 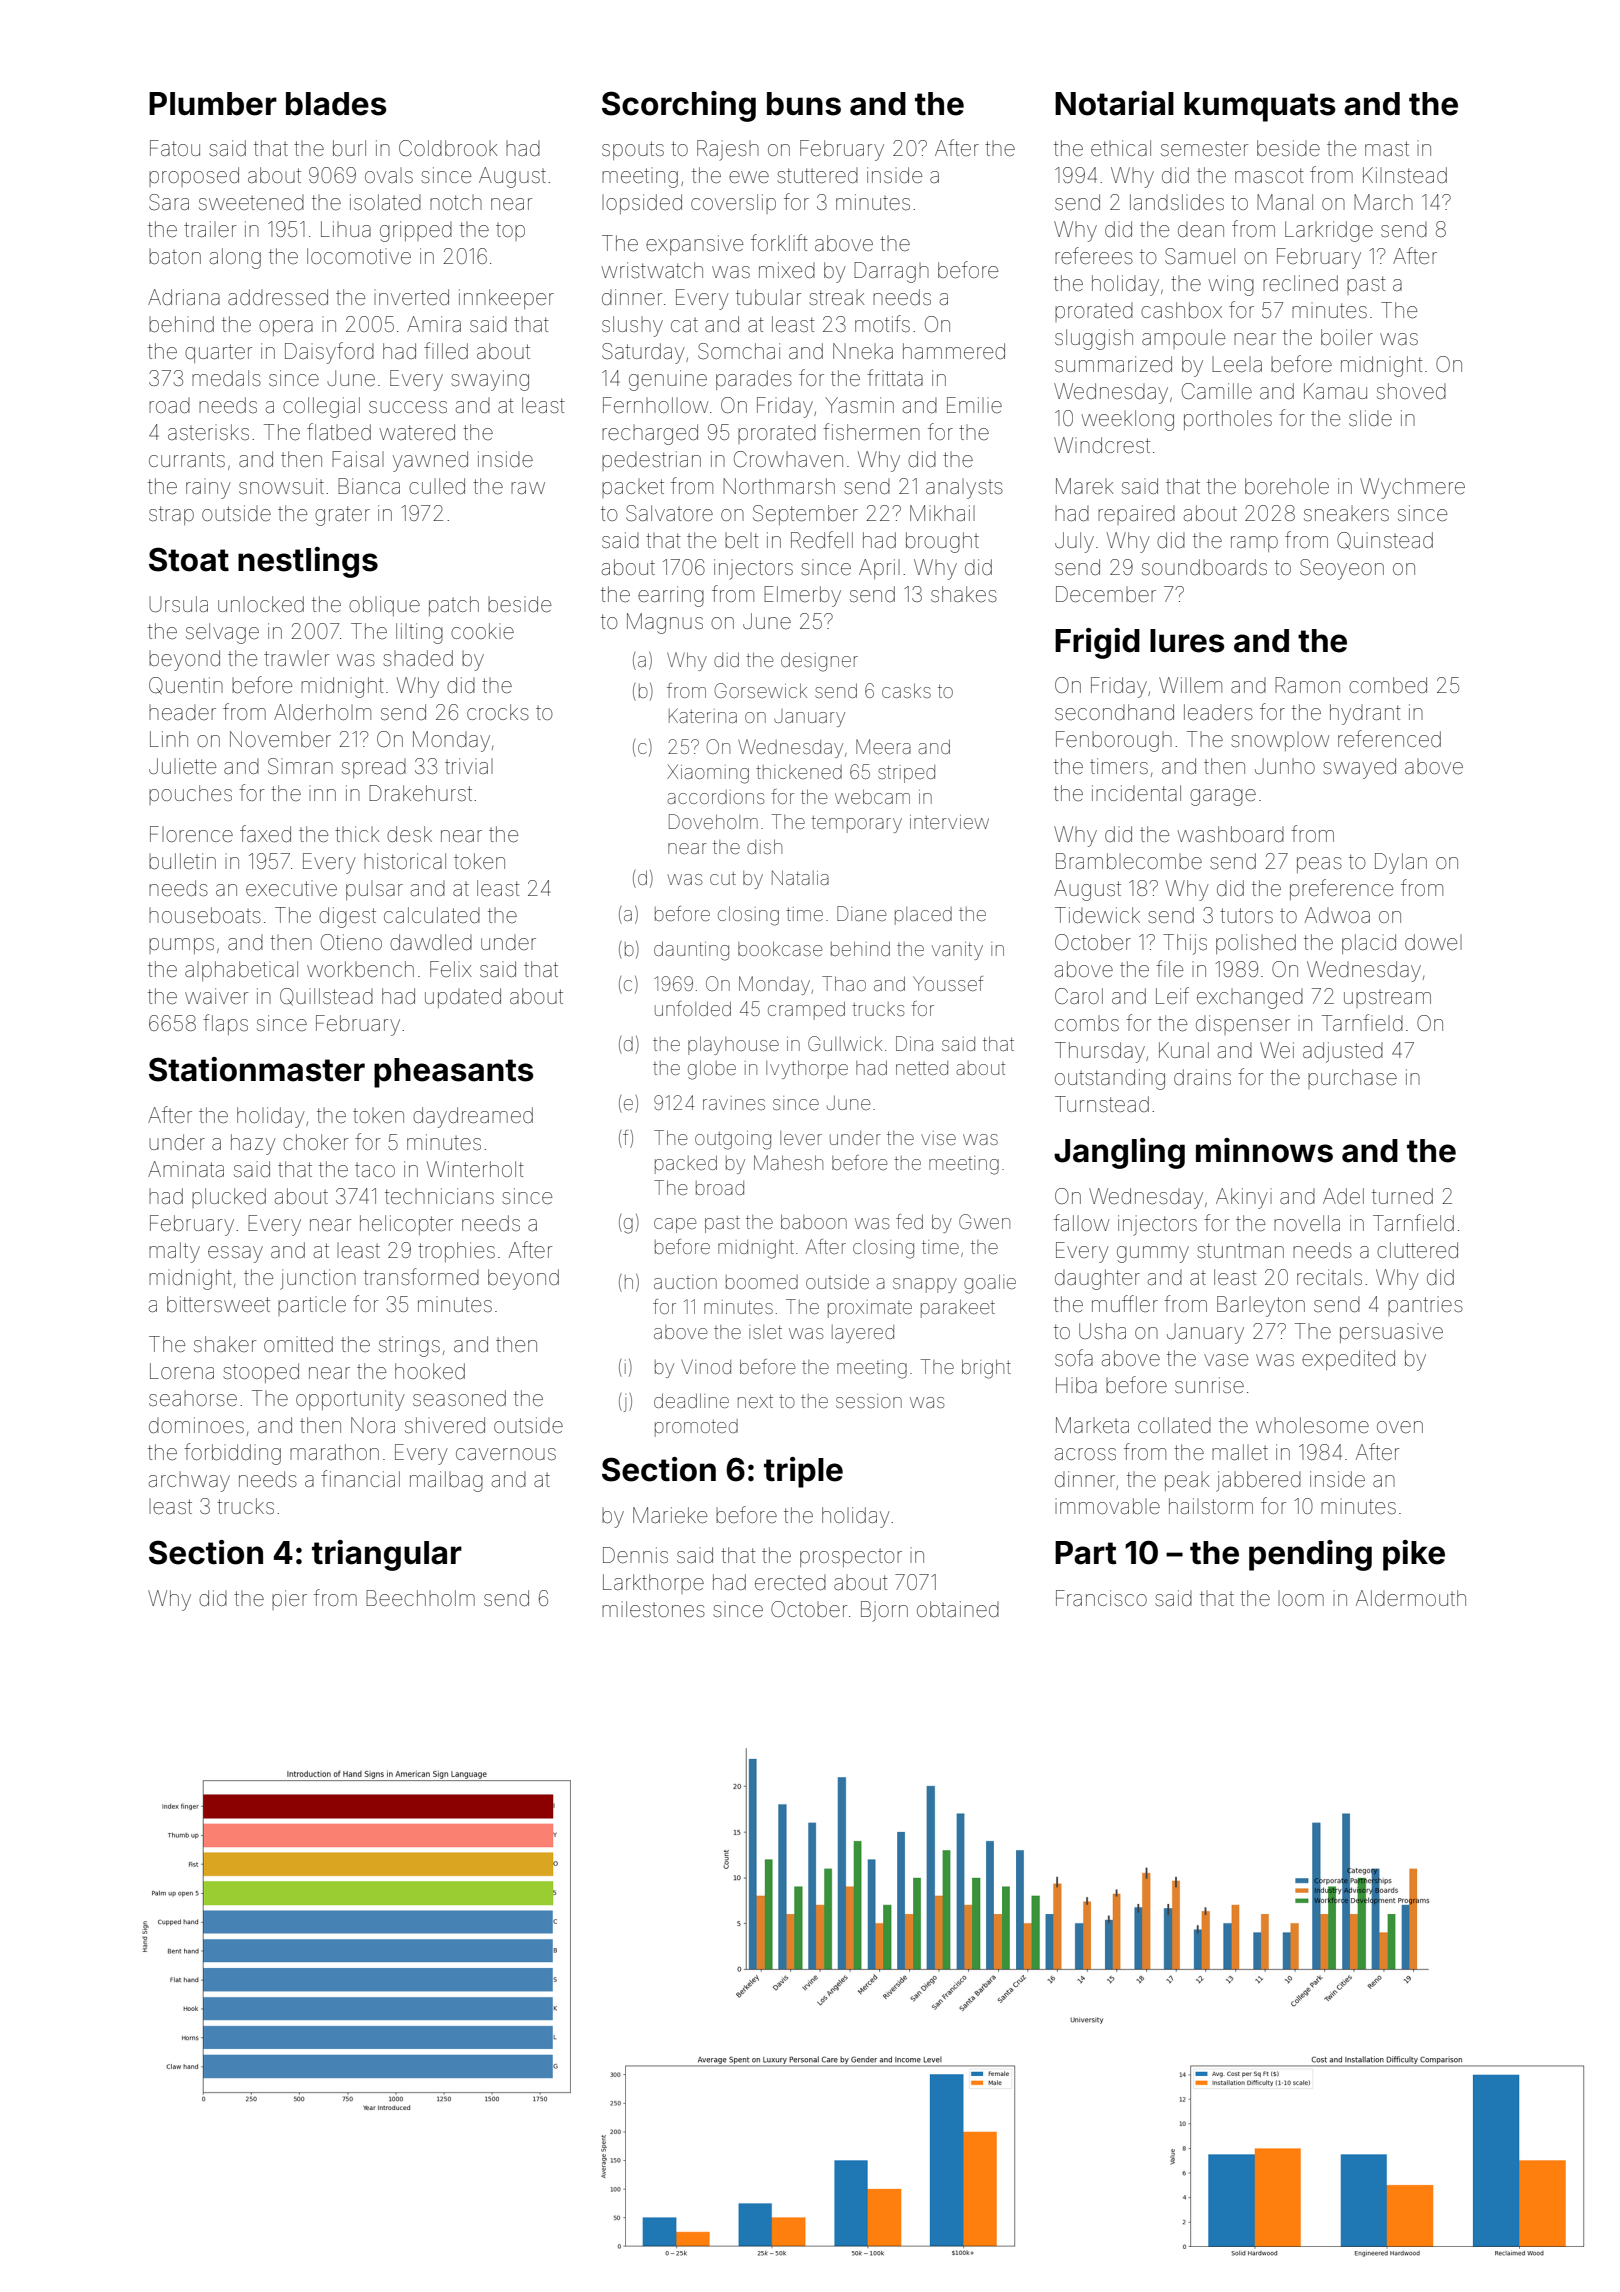 I want to click on milestones, so click(x=653, y=1609).
